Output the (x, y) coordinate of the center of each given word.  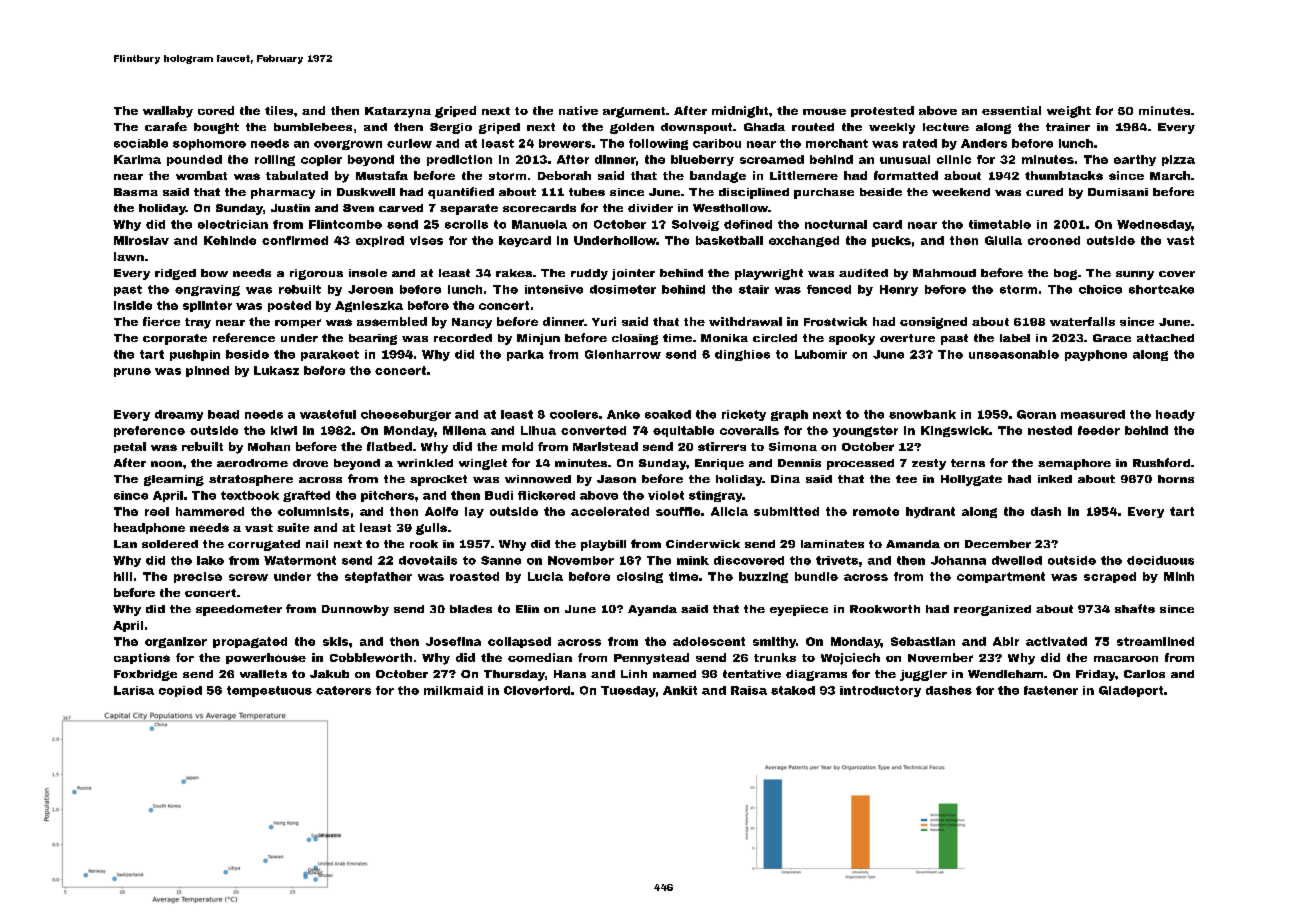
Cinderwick (703, 544)
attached (1165, 338)
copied (180, 691)
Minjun (538, 339)
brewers (565, 143)
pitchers (387, 496)
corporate (175, 339)
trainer (1068, 127)
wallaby (168, 112)
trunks (775, 657)
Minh (1179, 576)
